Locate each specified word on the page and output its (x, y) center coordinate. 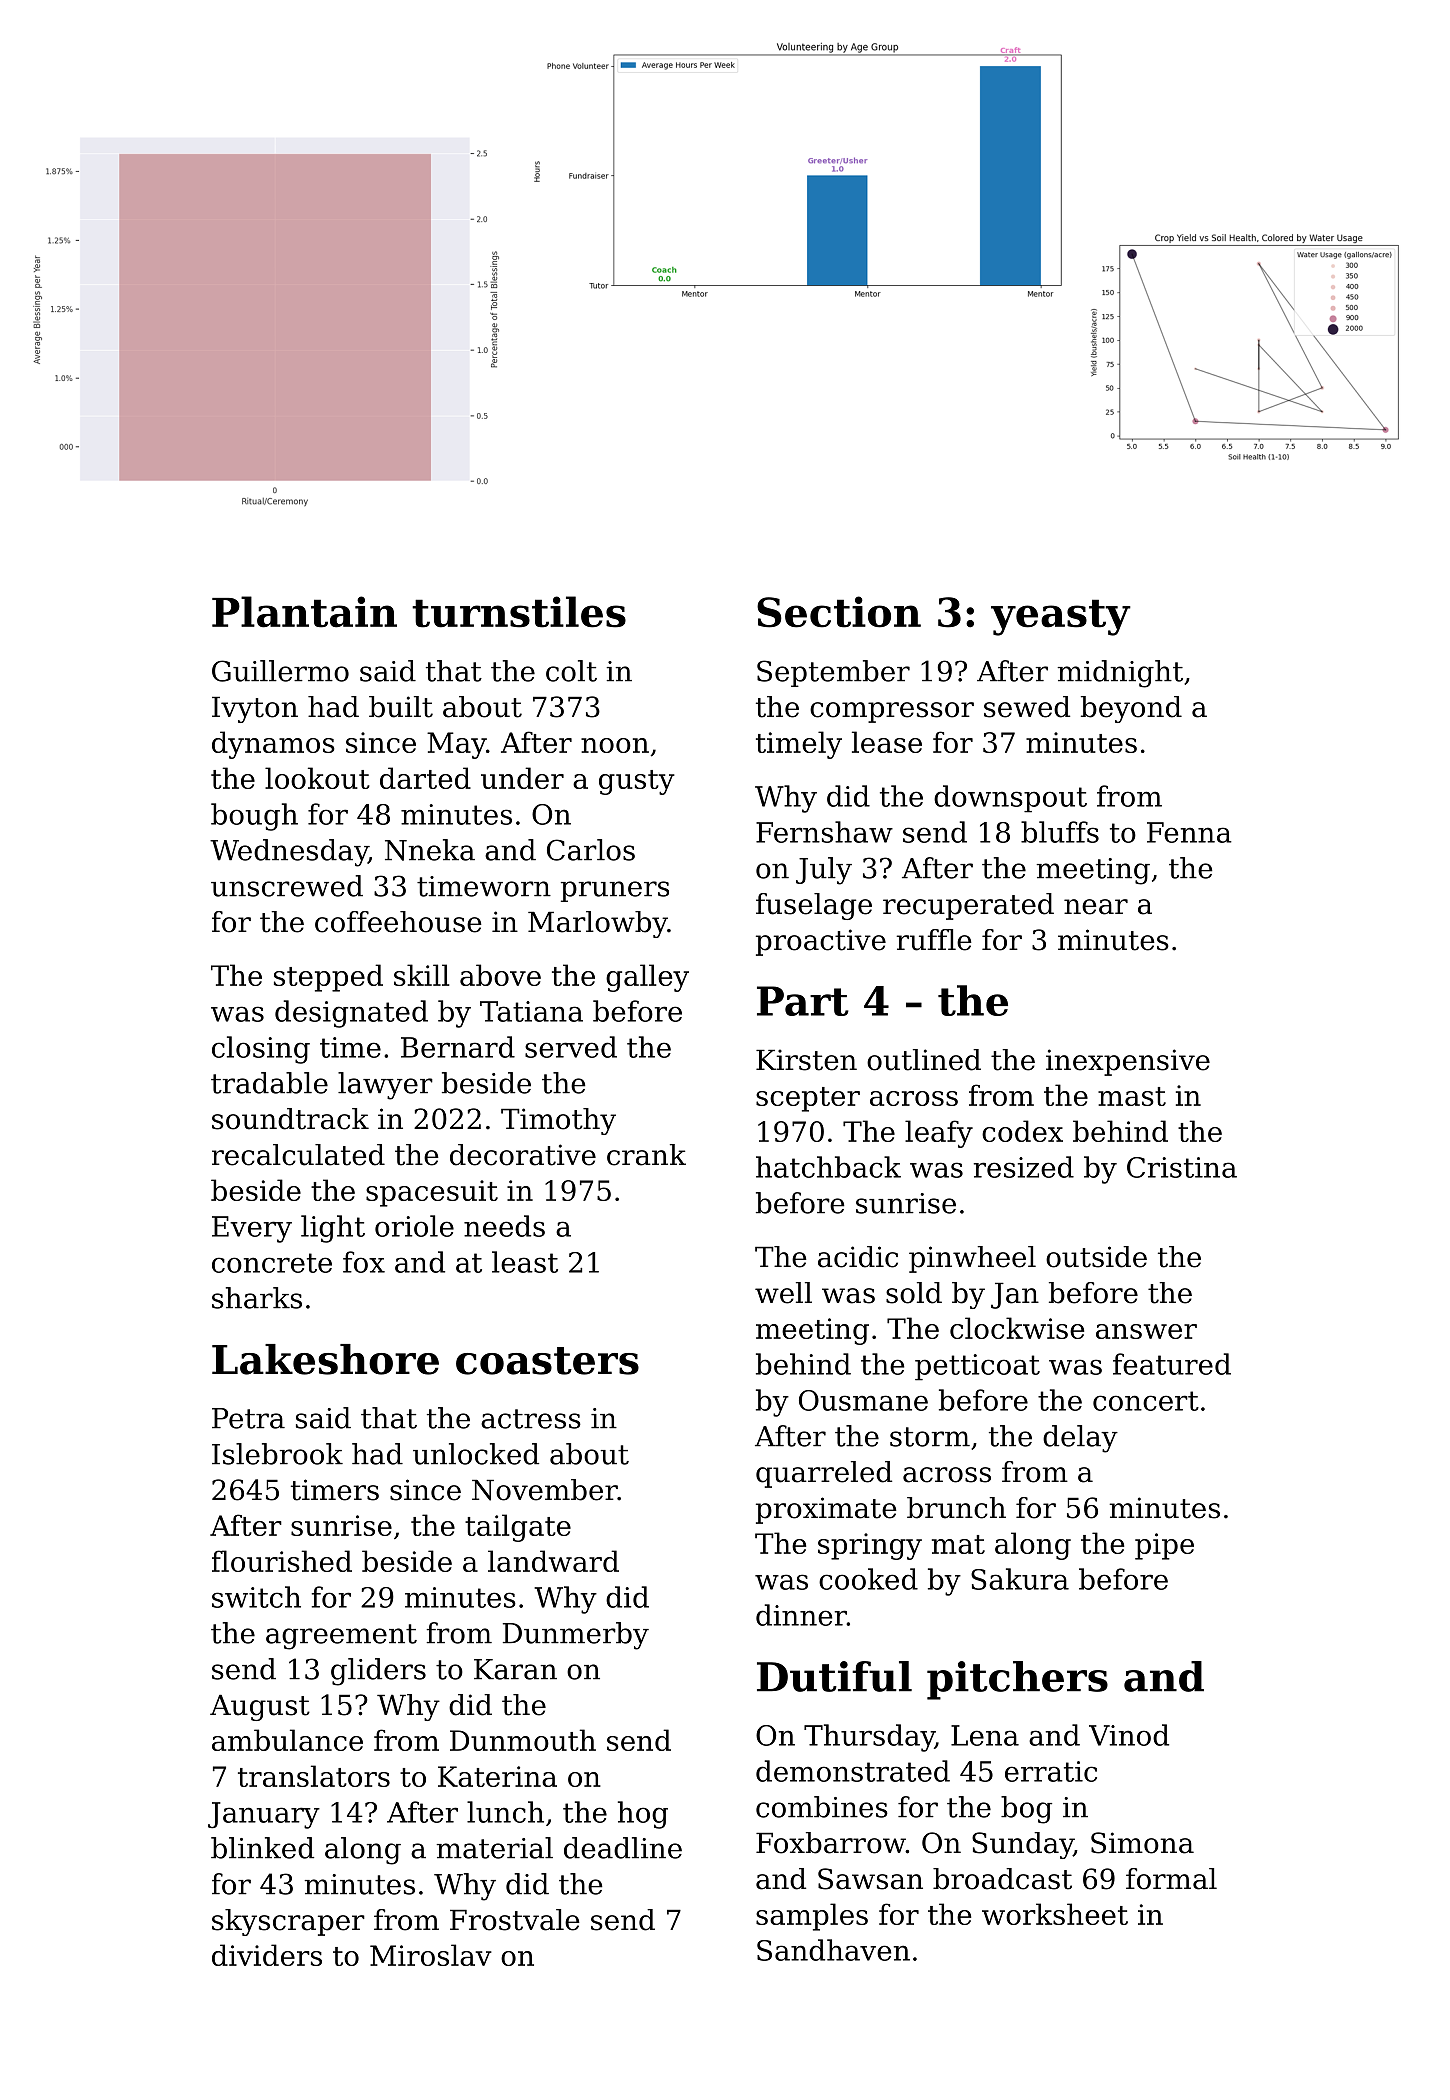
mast (1132, 1096)
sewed (1027, 707)
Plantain (304, 612)
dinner (801, 1615)
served (571, 1047)
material (494, 1848)
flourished (282, 1561)
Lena (985, 1735)
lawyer (385, 1086)
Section (839, 612)
